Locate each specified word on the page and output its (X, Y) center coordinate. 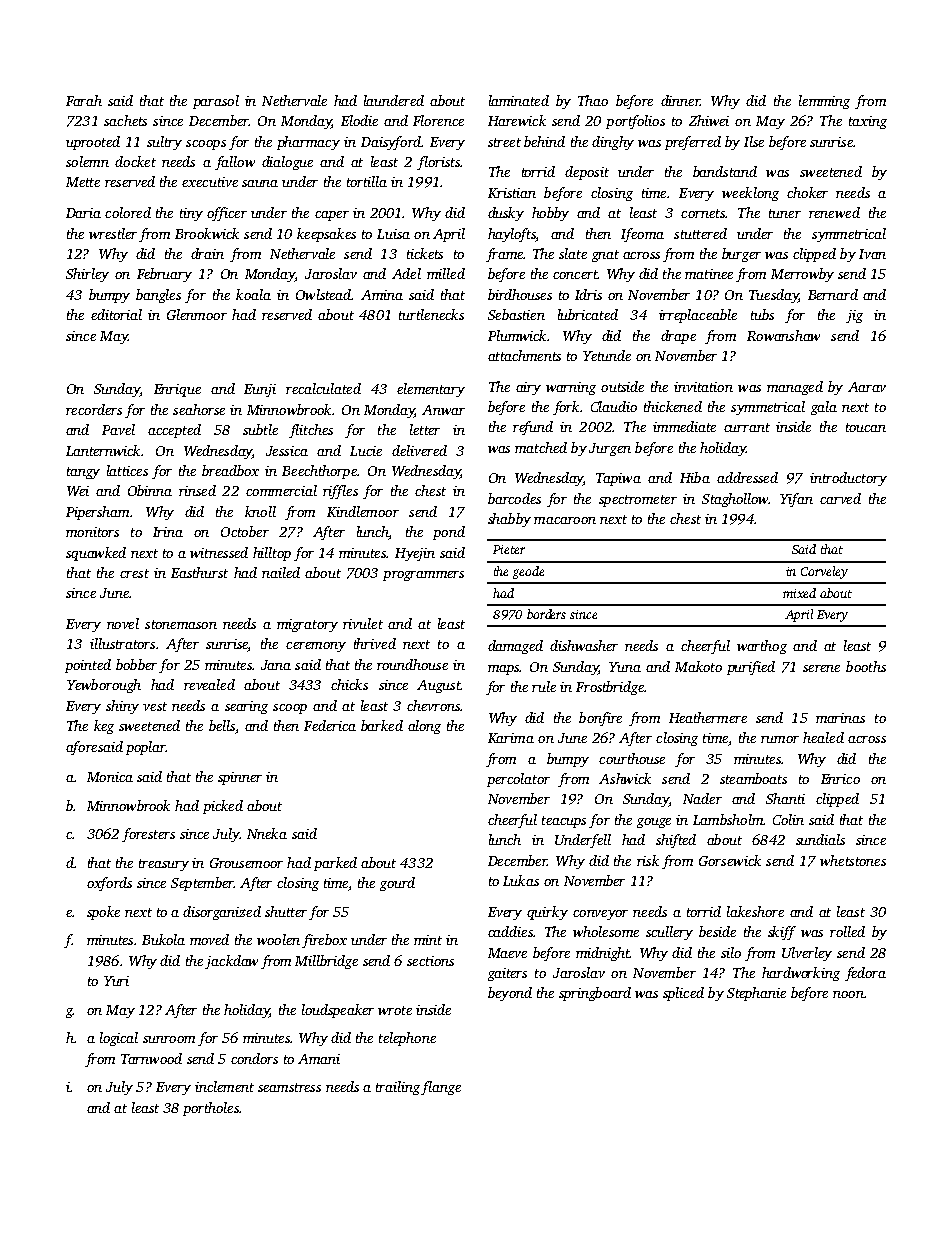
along (424, 727)
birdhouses (520, 294)
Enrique (177, 390)
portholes (211, 1109)
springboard (595, 994)
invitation (703, 387)
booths (866, 666)
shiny (122, 707)
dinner (680, 100)
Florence (438, 120)
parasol (216, 102)
